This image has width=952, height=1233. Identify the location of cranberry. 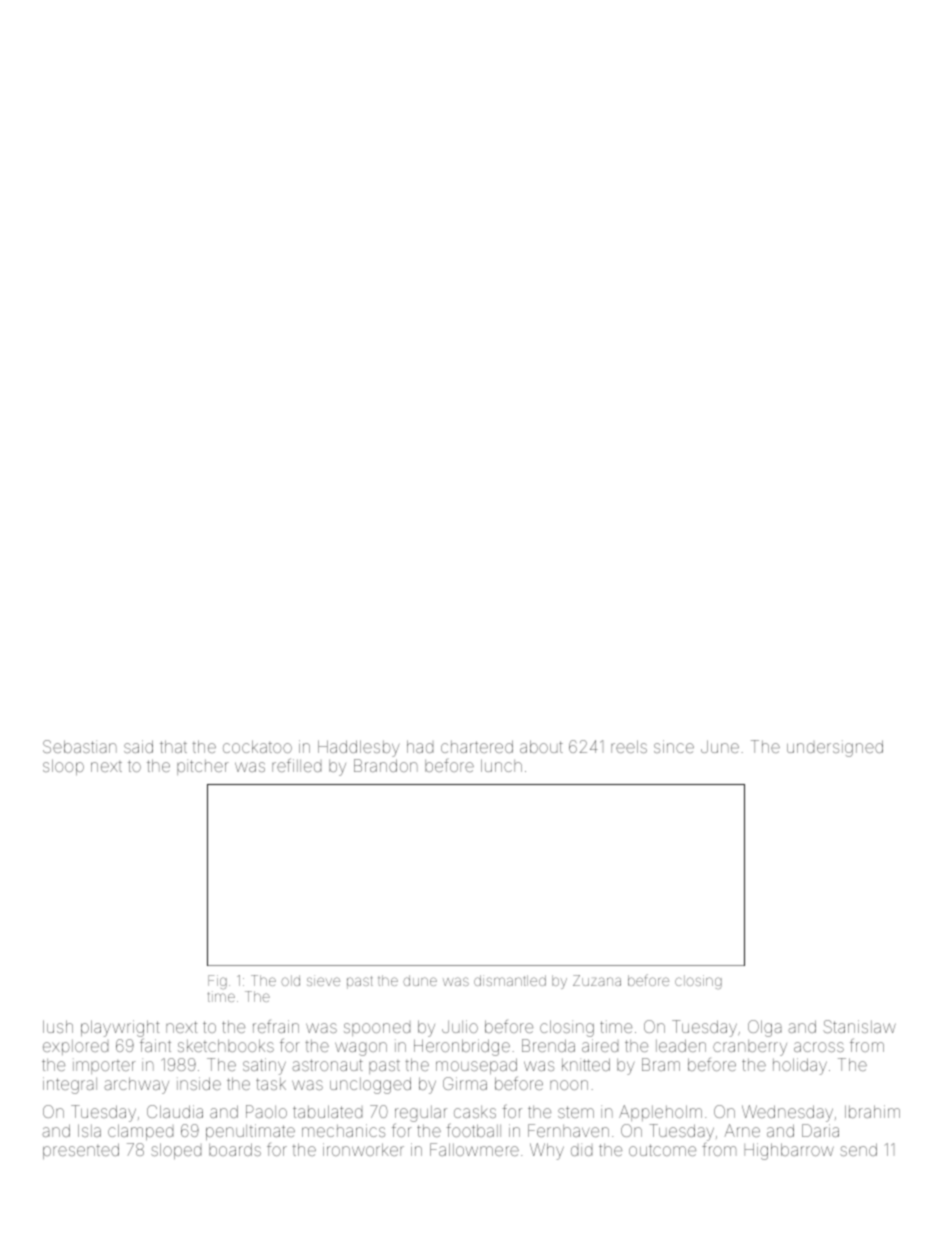
(750, 1048).
